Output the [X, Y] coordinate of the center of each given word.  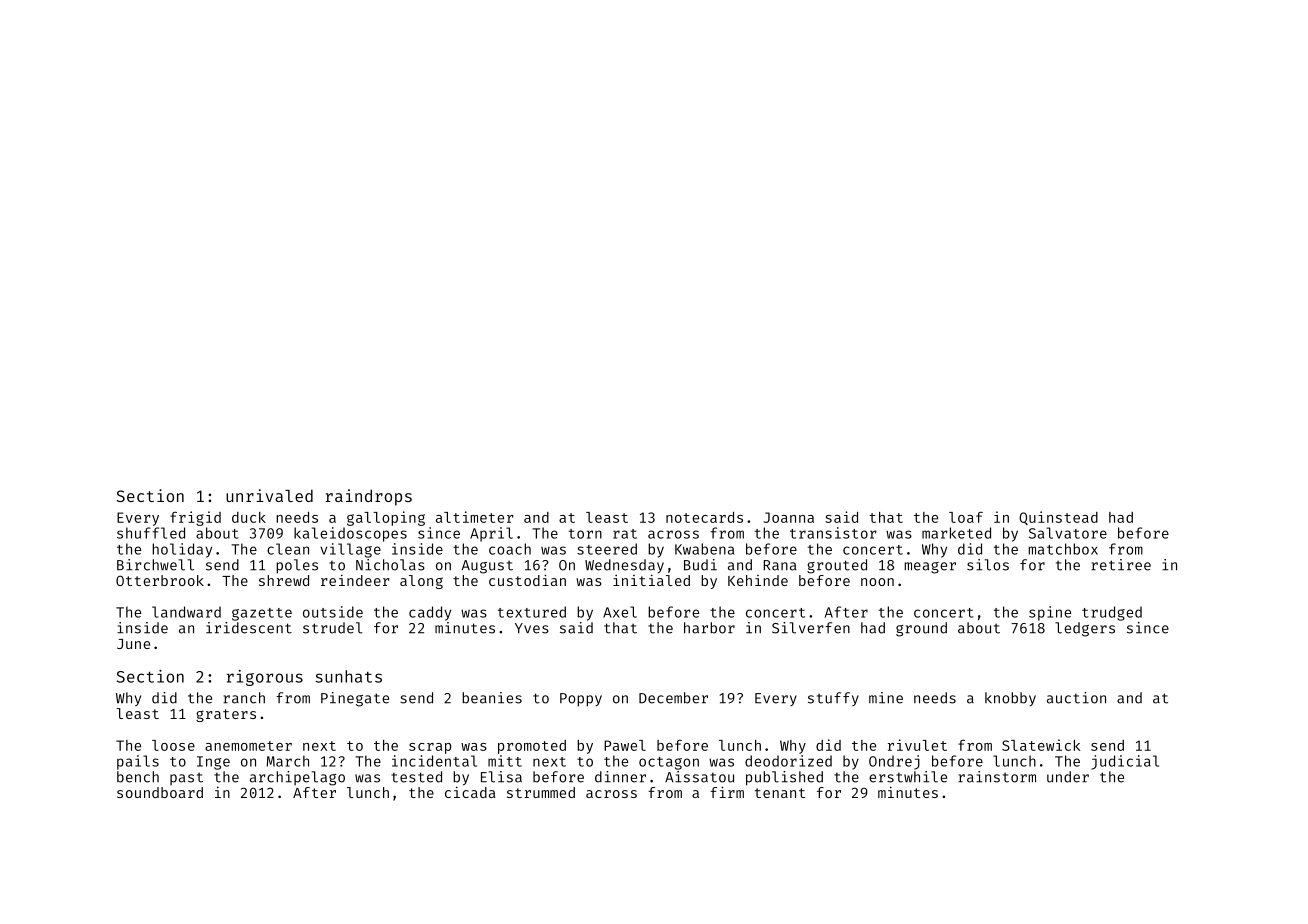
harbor [709, 628]
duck [249, 517]
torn [585, 534]
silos [988, 565]
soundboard [160, 792]
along [421, 582]
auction [1076, 698]
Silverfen [811, 628]
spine [1050, 613]
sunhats [348, 676]
